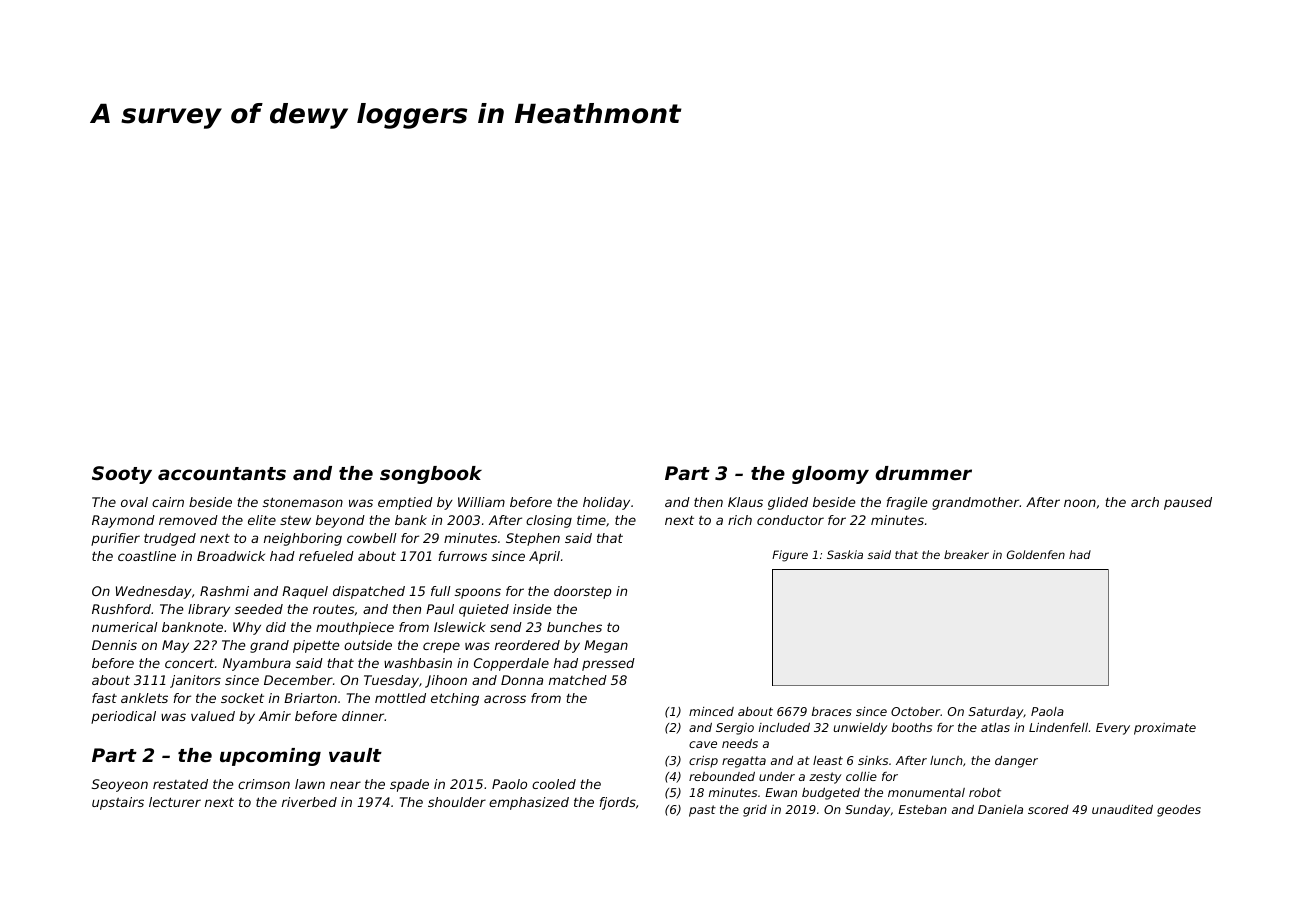  What do you see at coordinates (703, 762) in the image?
I see `crisp` at bounding box center [703, 762].
